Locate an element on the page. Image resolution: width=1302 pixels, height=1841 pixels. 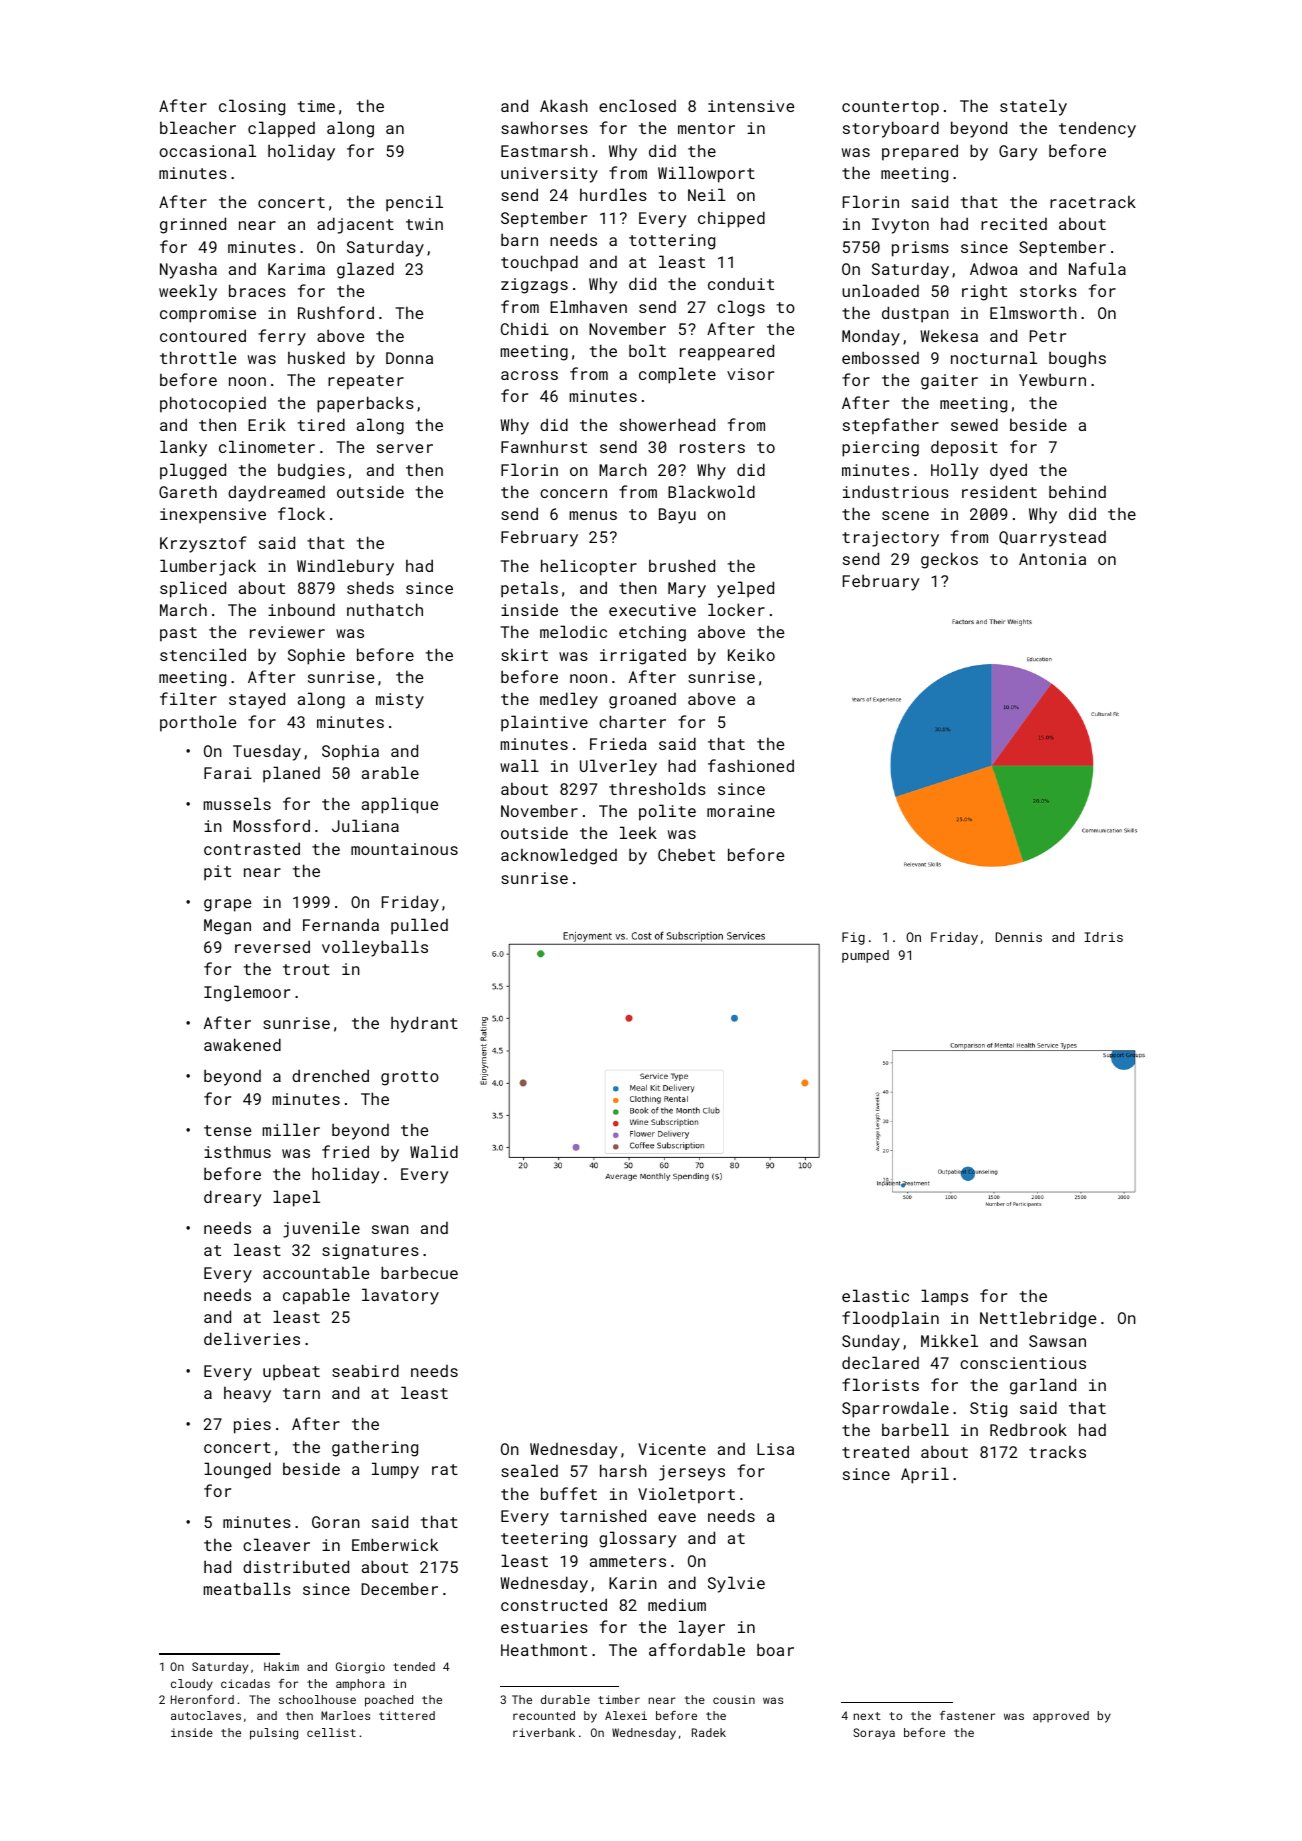
closing is located at coordinates (252, 107).
